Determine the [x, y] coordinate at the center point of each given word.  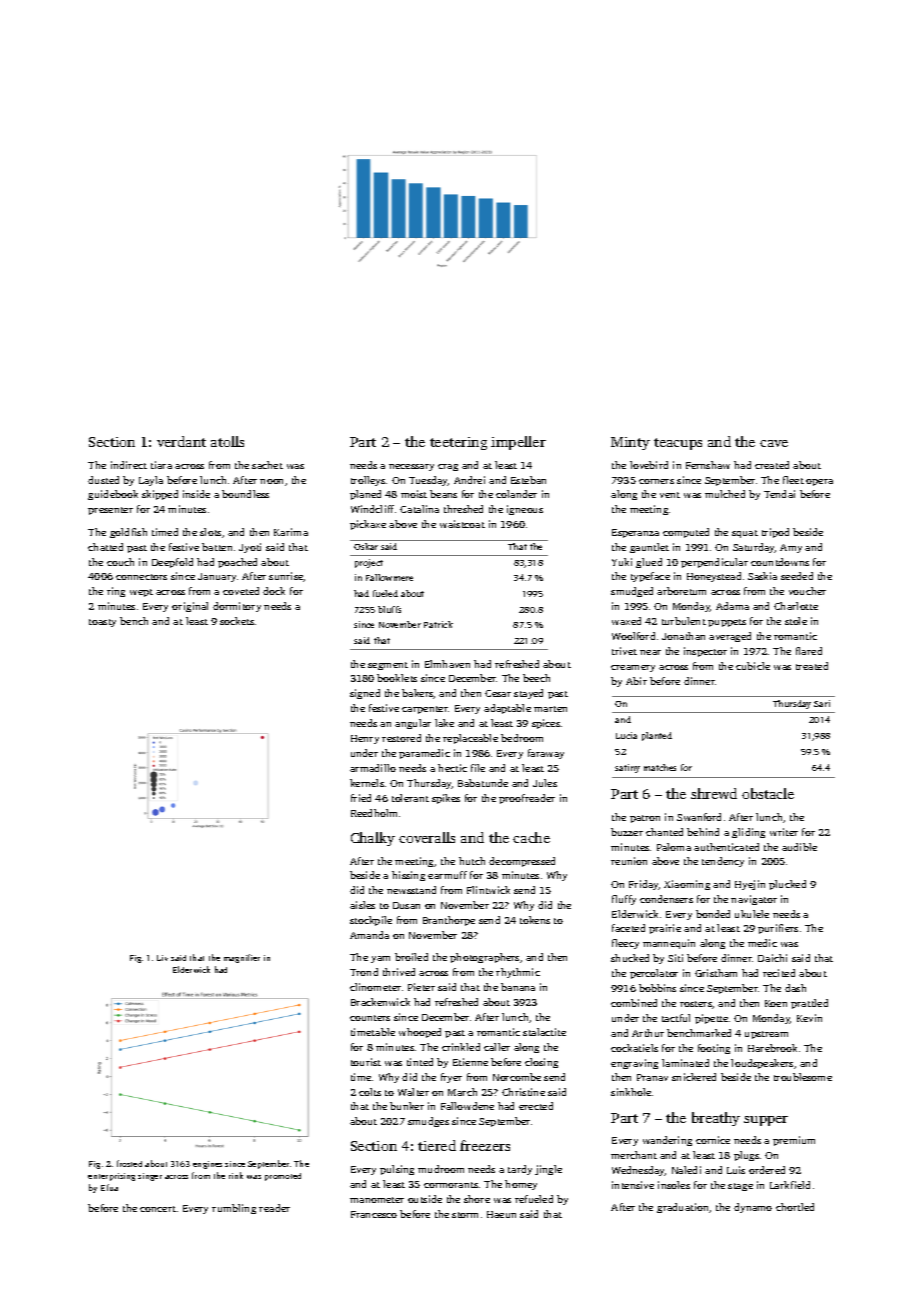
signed [365, 694]
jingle [548, 1170]
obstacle [768, 793]
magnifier [242, 958]
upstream [766, 1035]
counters [370, 1018]
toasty [102, 623]
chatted [105, 547]
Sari [822, 703]
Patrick [438, 624]
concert [158, 1209]
